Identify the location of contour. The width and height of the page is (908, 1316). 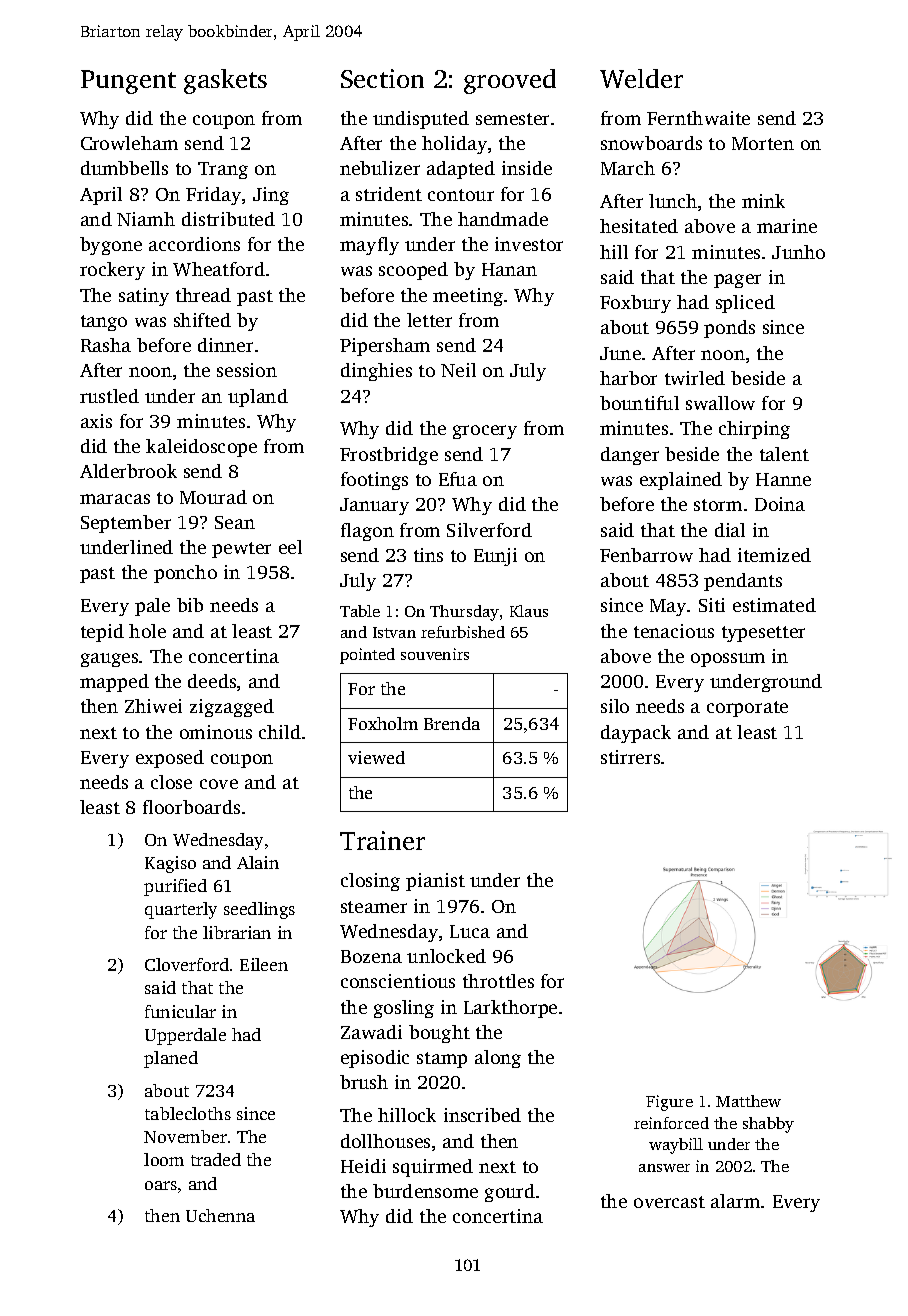
(461, 195).
